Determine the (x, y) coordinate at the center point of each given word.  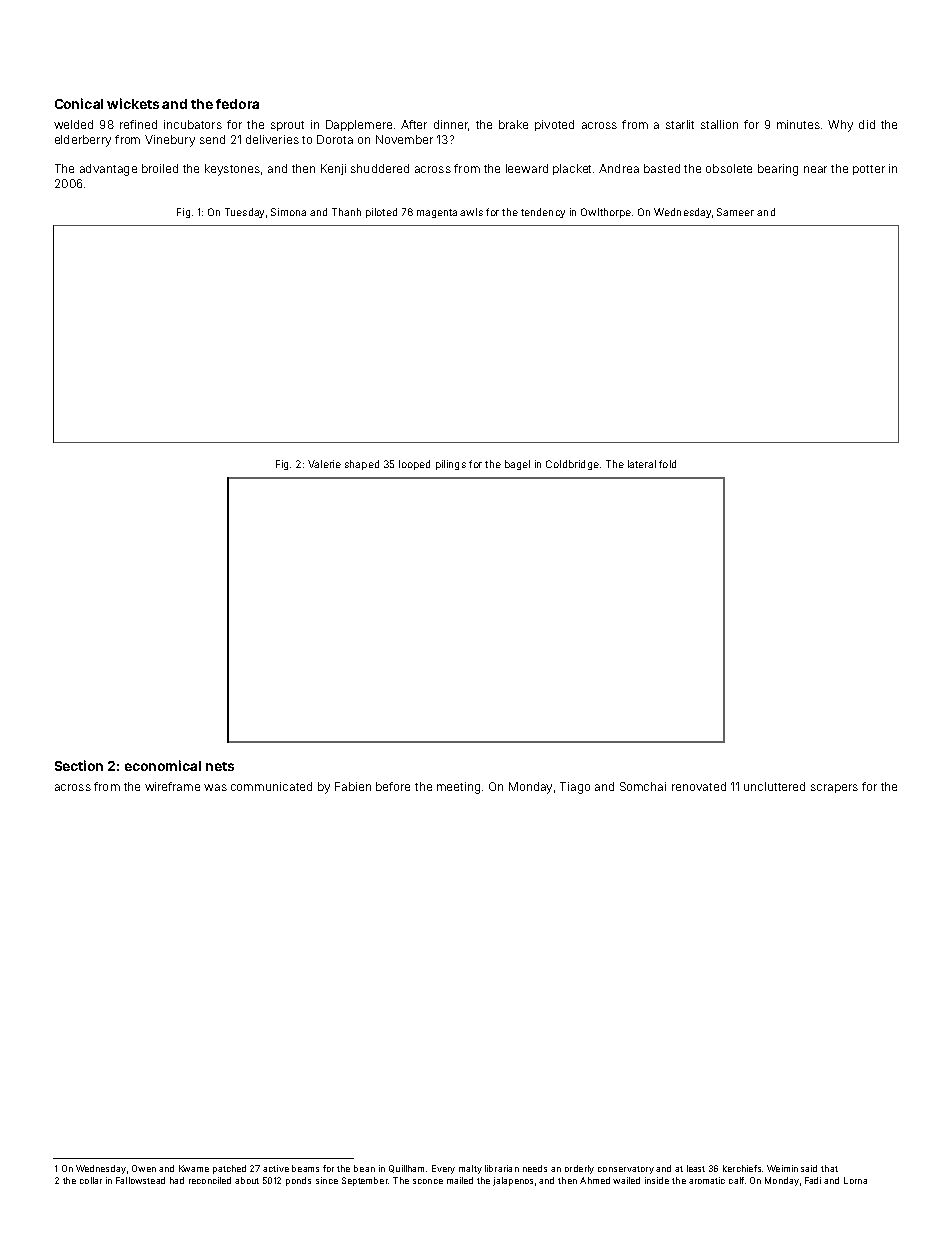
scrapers (834, 788)
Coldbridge (572, 465)
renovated (699, 786)
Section (79, 765)
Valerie (324, 464)
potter (869, 170)
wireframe (172, 786)
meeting (458, 788)
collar (91, 1180)
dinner (451, 124)
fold (667, 464)
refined (138, 124)
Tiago (575, 788)
